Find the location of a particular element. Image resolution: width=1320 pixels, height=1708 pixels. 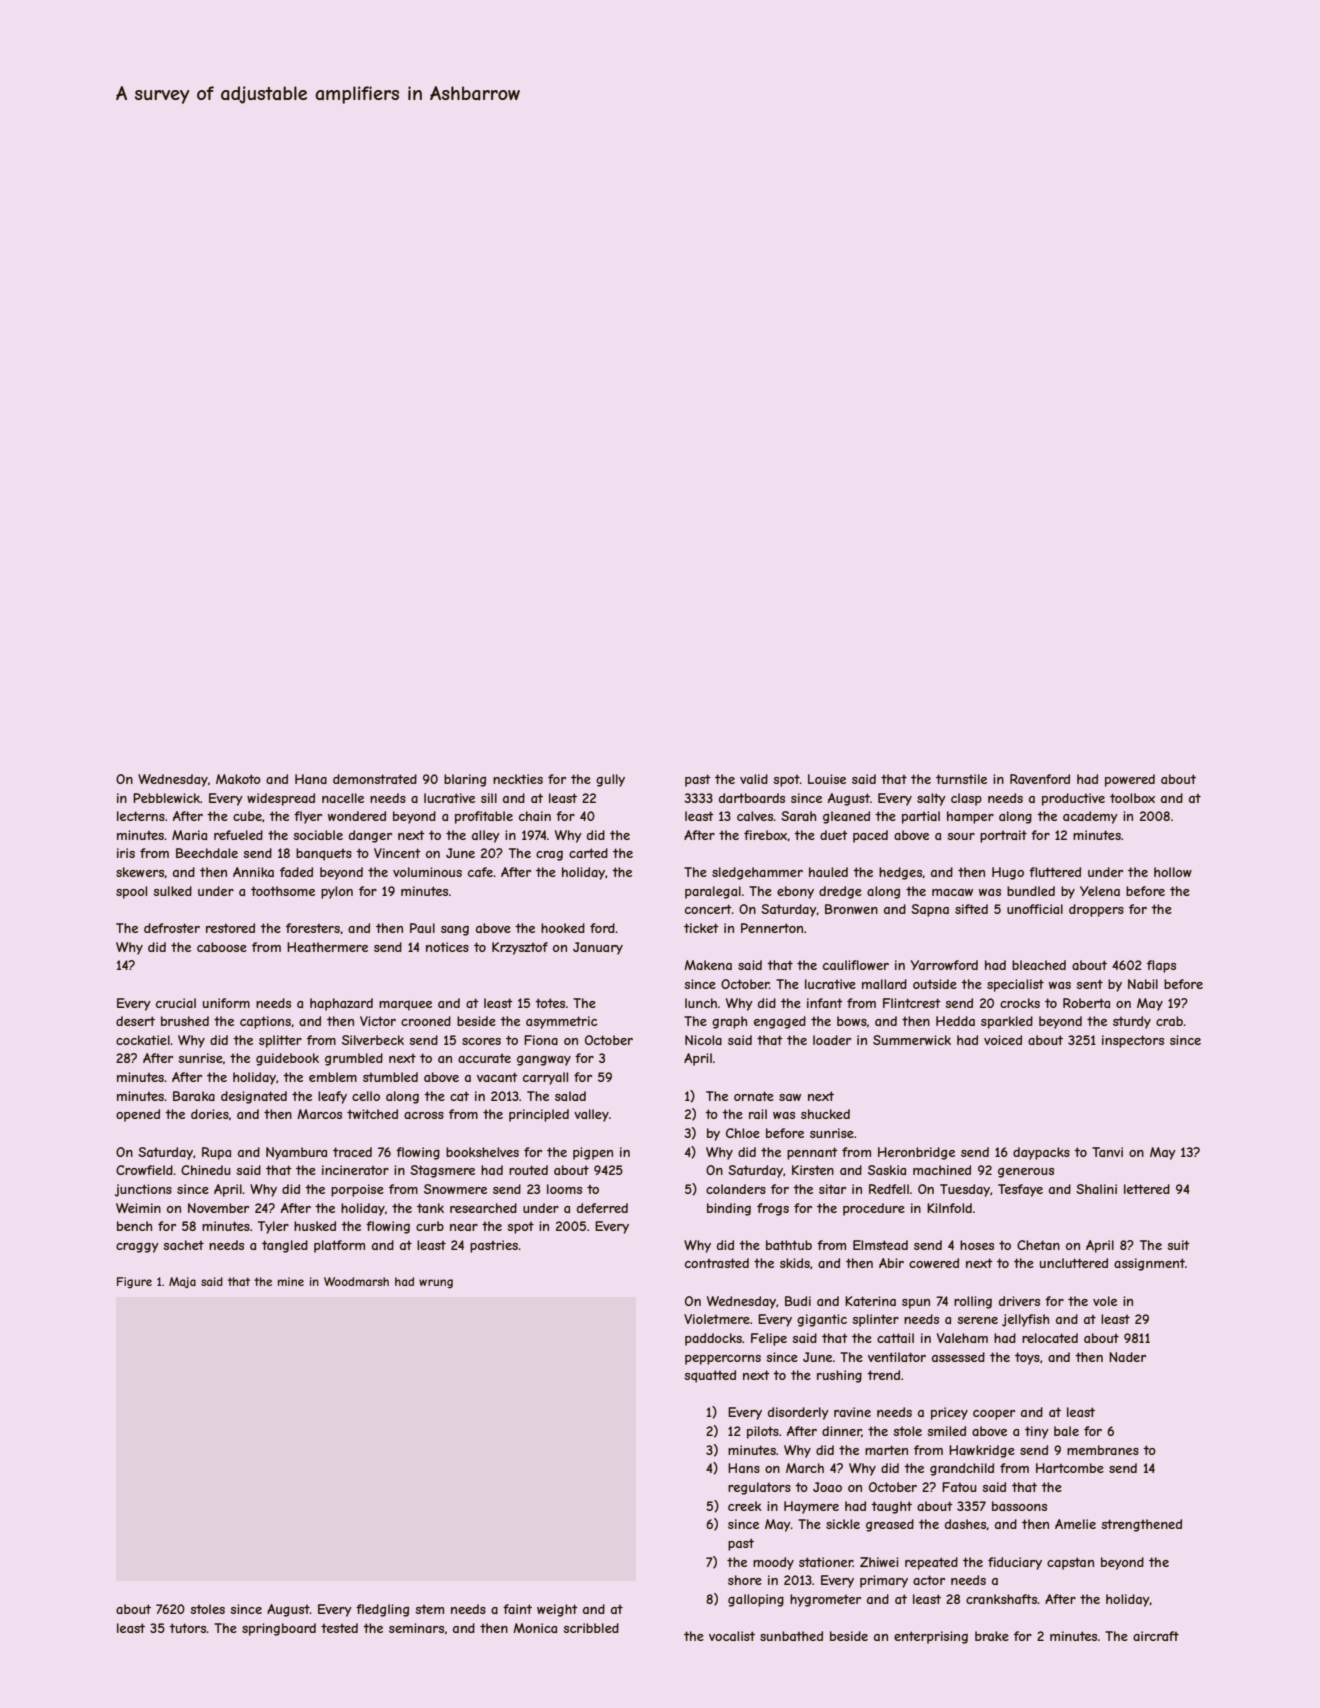

demonstrated is located at coordinates (375, 779).
